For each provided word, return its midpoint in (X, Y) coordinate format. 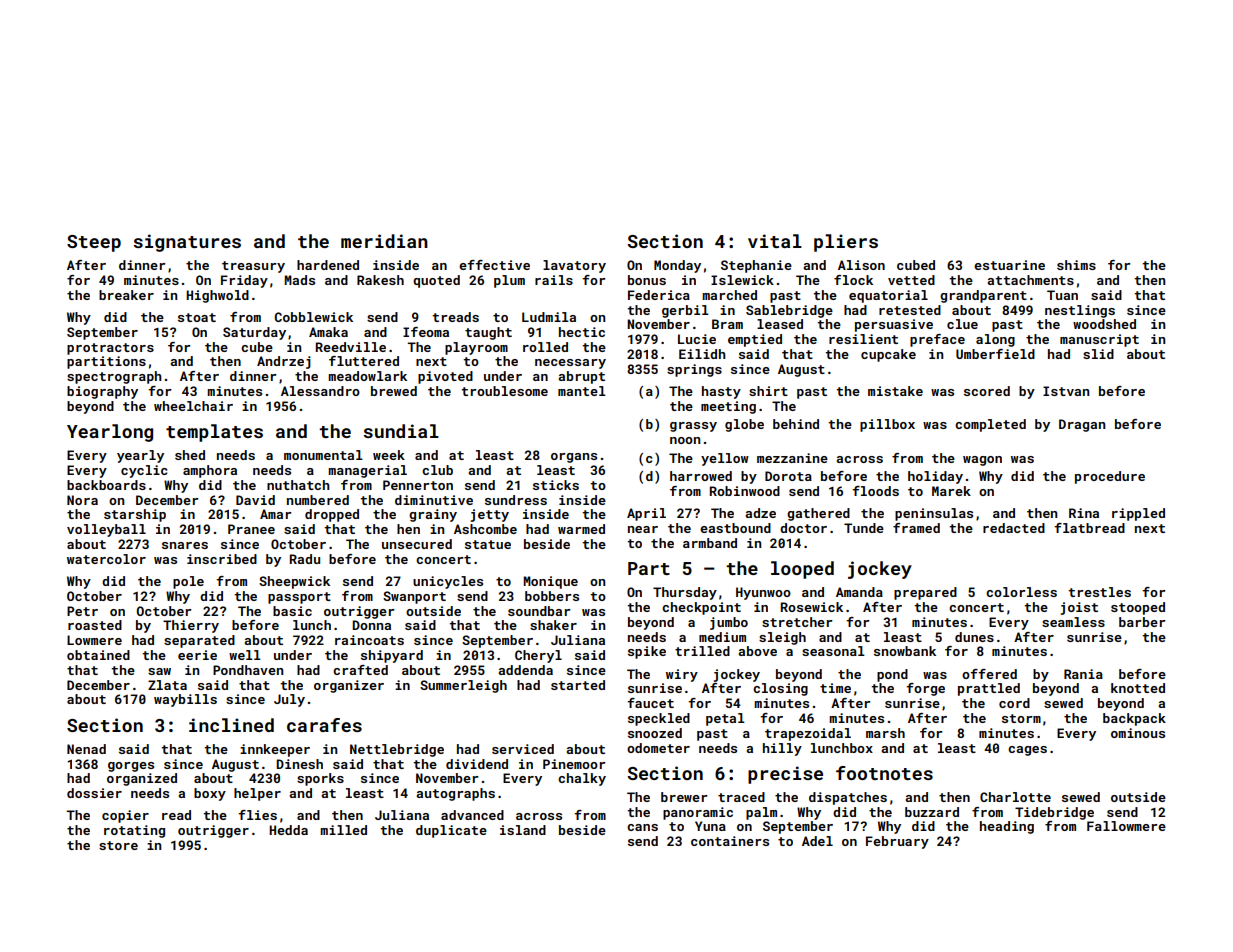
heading (1007, 827)
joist (1079, 608)
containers (730, 841)
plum (509, 281)
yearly (140, 456)
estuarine (1009, 265)
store (118, 845)
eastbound (735, 528)
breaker (126, 295)
